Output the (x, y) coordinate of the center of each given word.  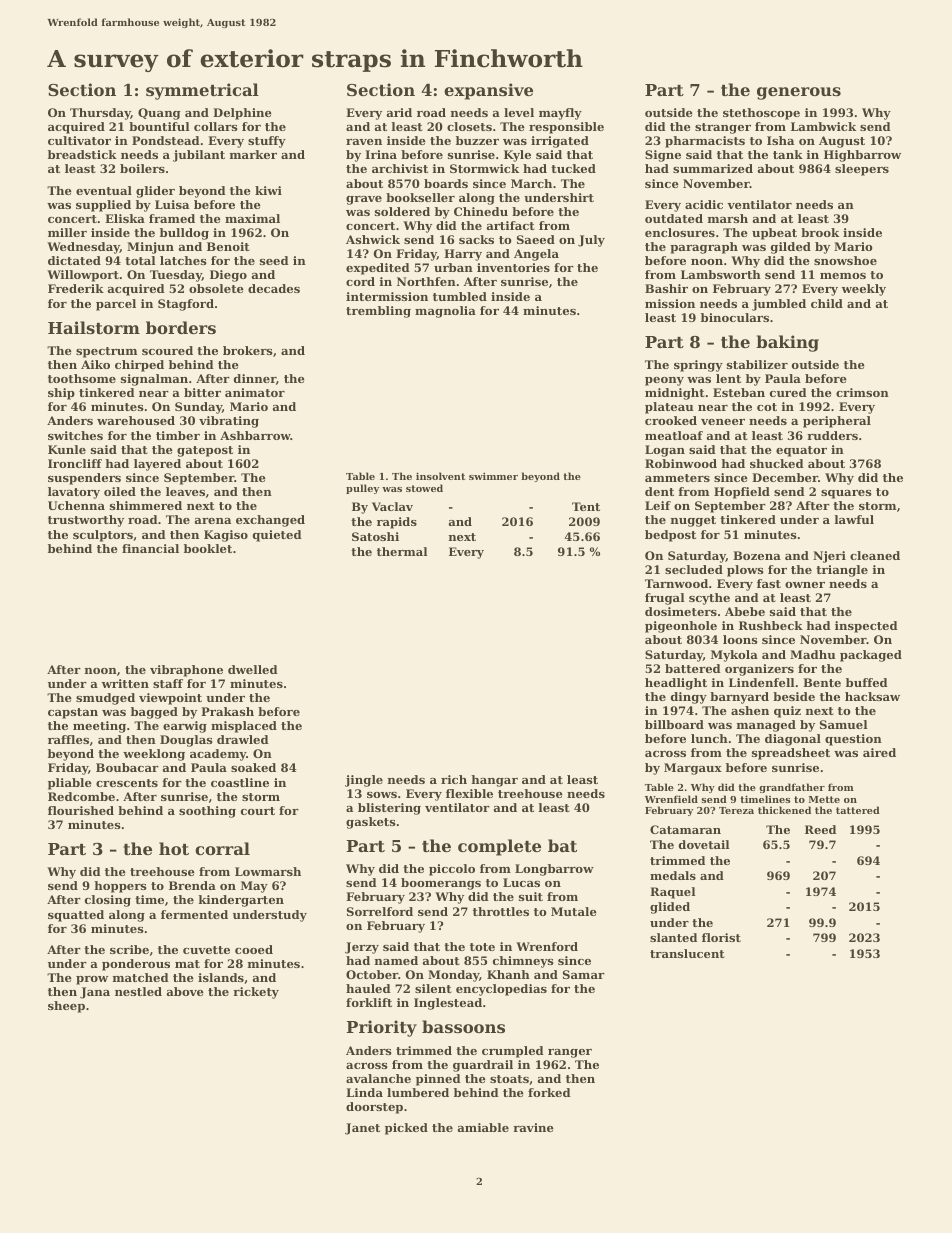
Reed (820, 829)
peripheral (837, 422)
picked (406, 1129)
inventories (513, 267)
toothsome (82, 378)
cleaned (875, 555)
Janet (362, 1129)
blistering (389, 809)
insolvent (440, 476)
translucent (687, 953)
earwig (185, 727)
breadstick (82, 154)
